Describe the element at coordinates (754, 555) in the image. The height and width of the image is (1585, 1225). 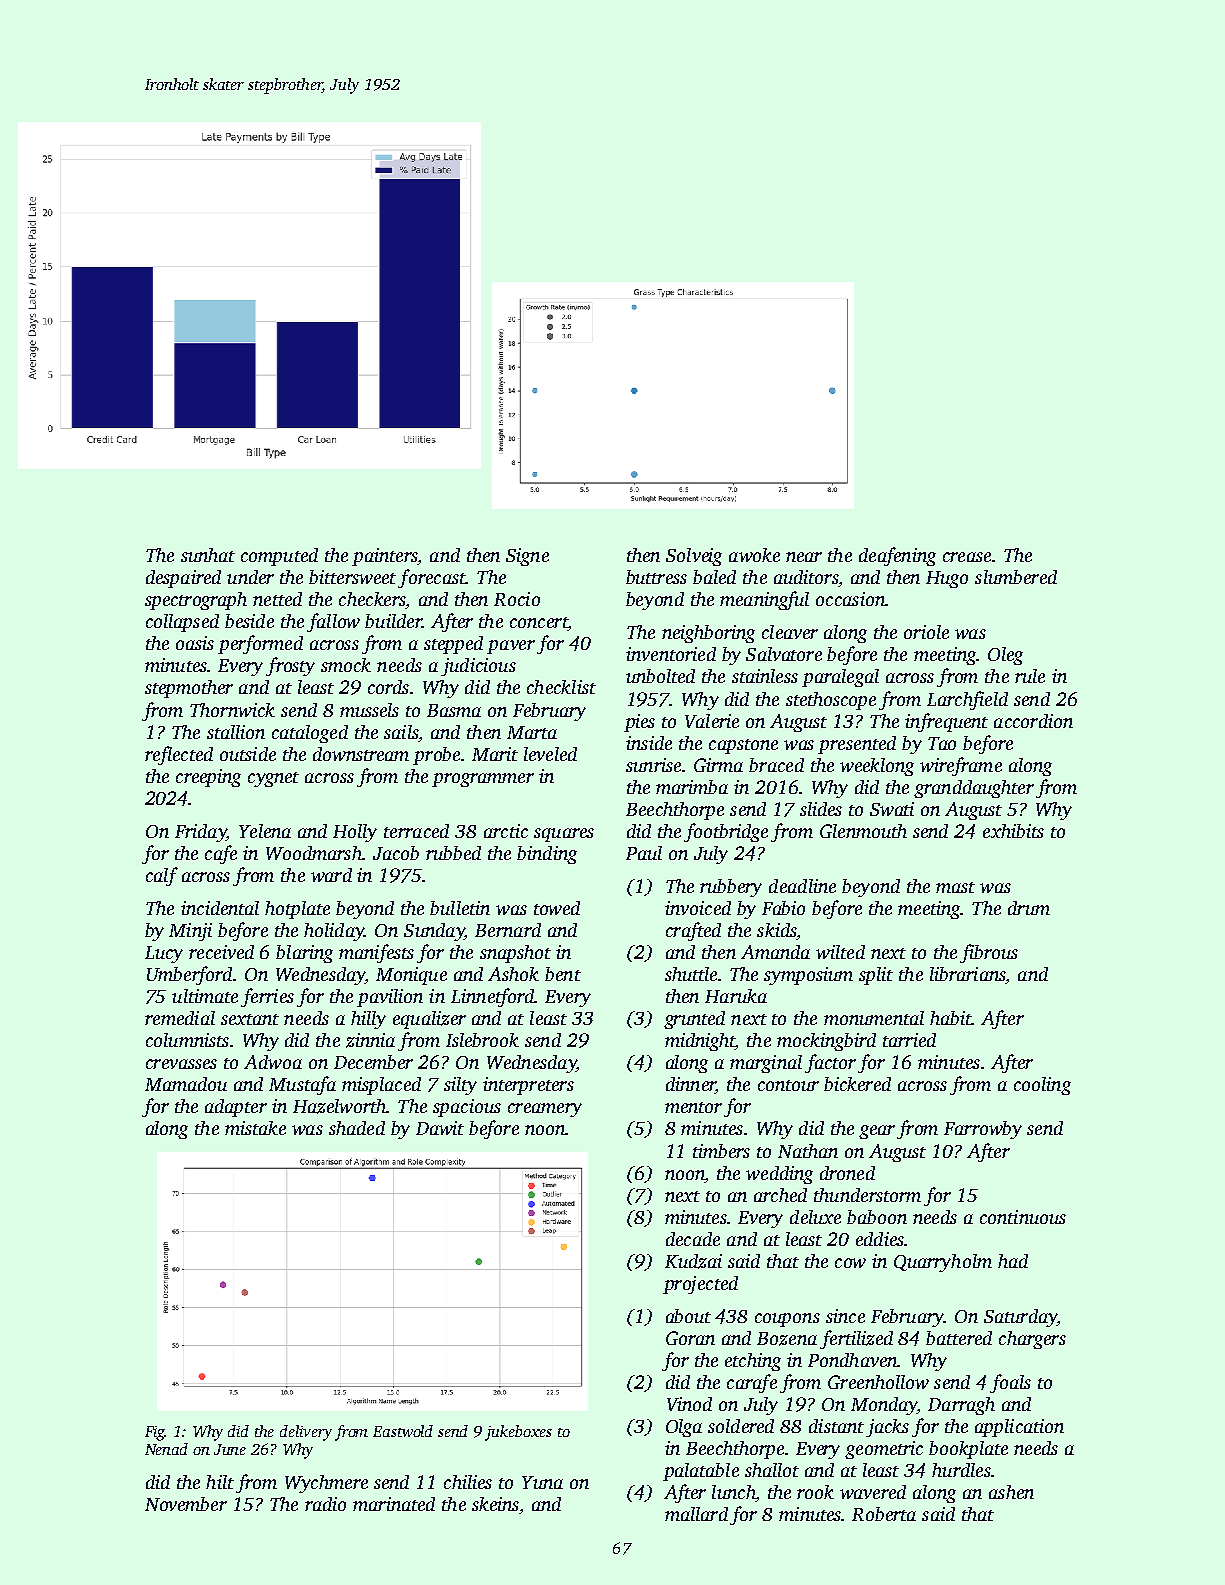
I see `awoke` at that location.
